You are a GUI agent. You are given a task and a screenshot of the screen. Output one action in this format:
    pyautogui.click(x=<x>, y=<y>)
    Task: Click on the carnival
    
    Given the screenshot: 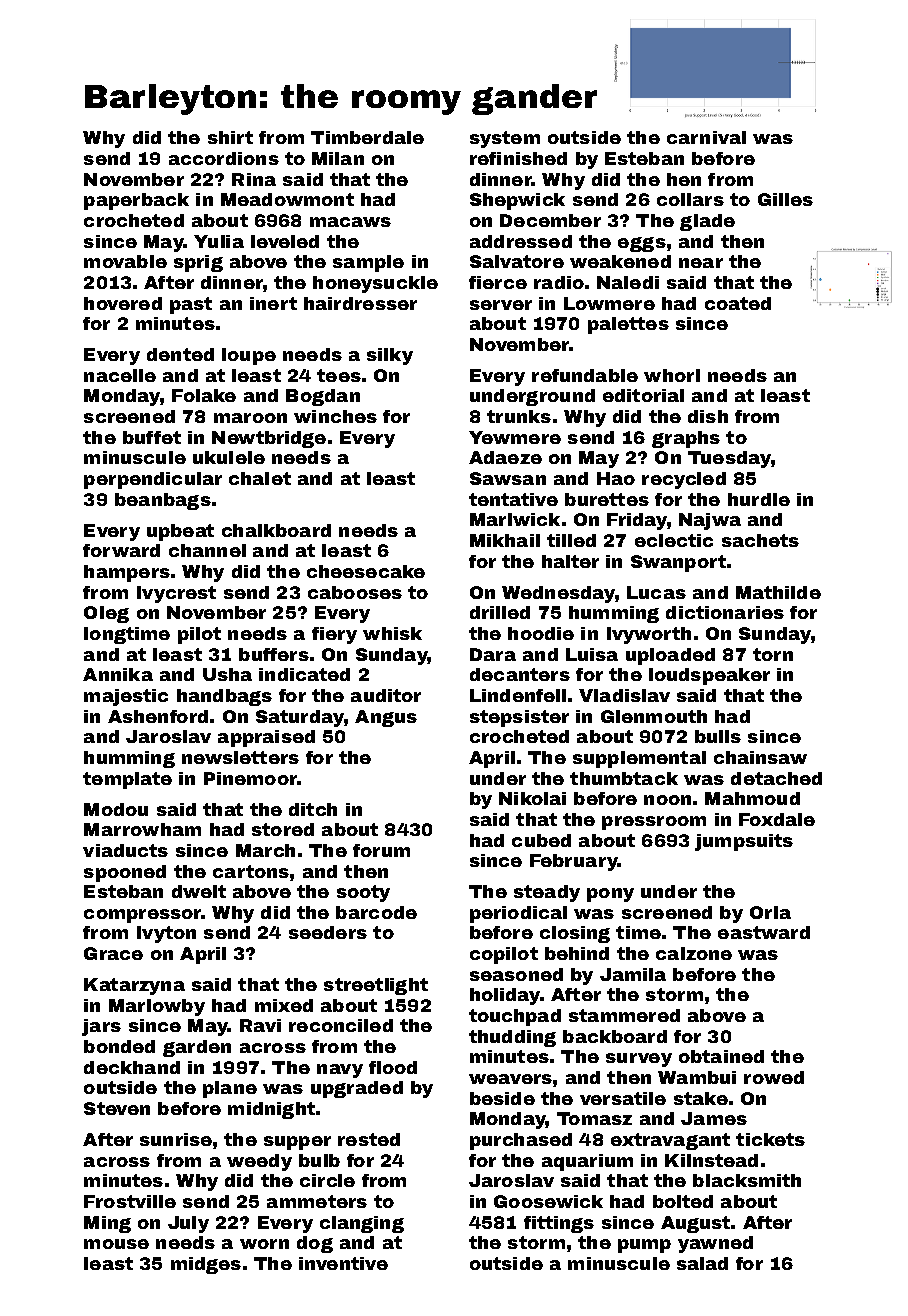 What is the action you would take?
    pyautogui.click(x=706, y=137)
